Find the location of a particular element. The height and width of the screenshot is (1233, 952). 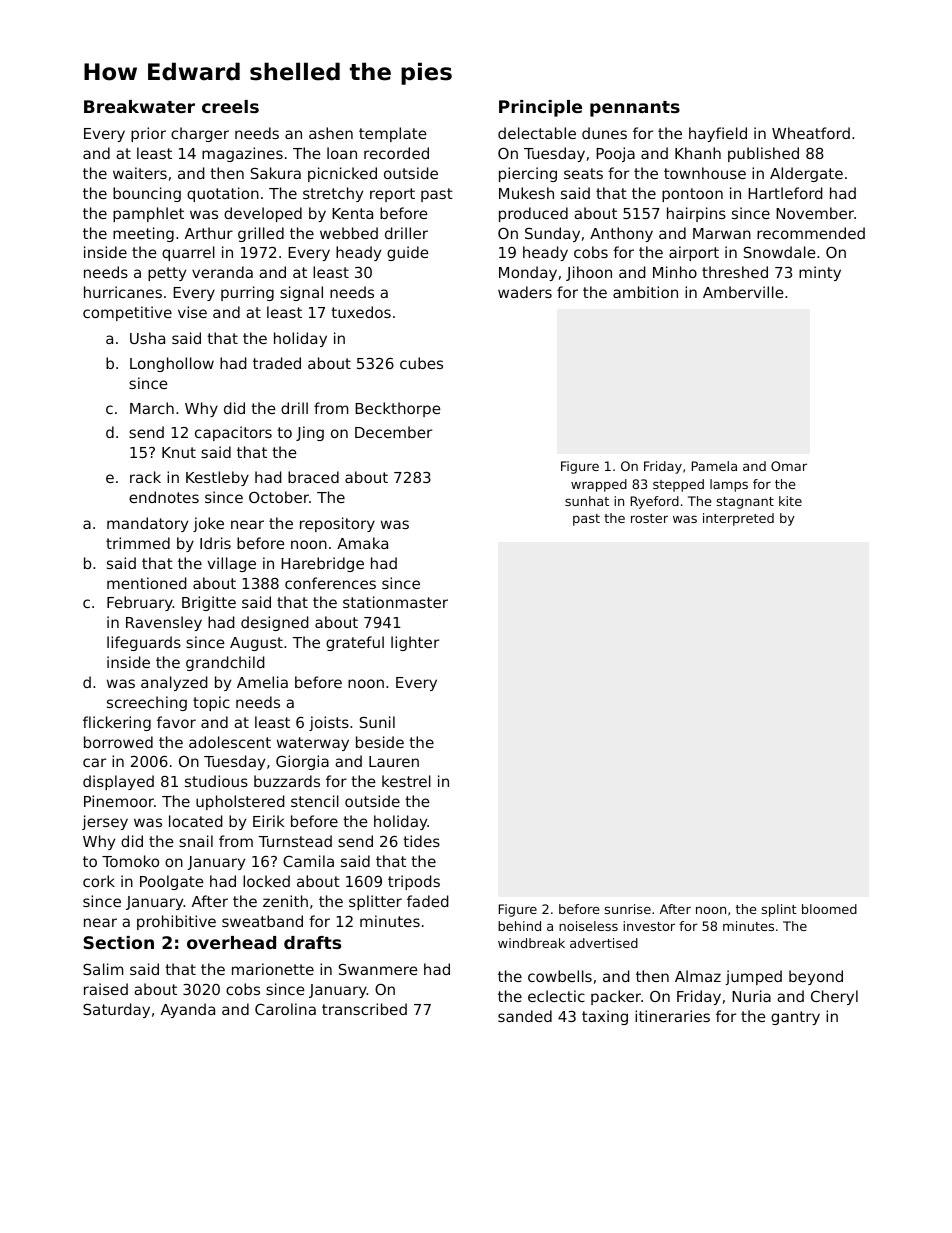

Breakwater is located at coordinates (139, 106).
